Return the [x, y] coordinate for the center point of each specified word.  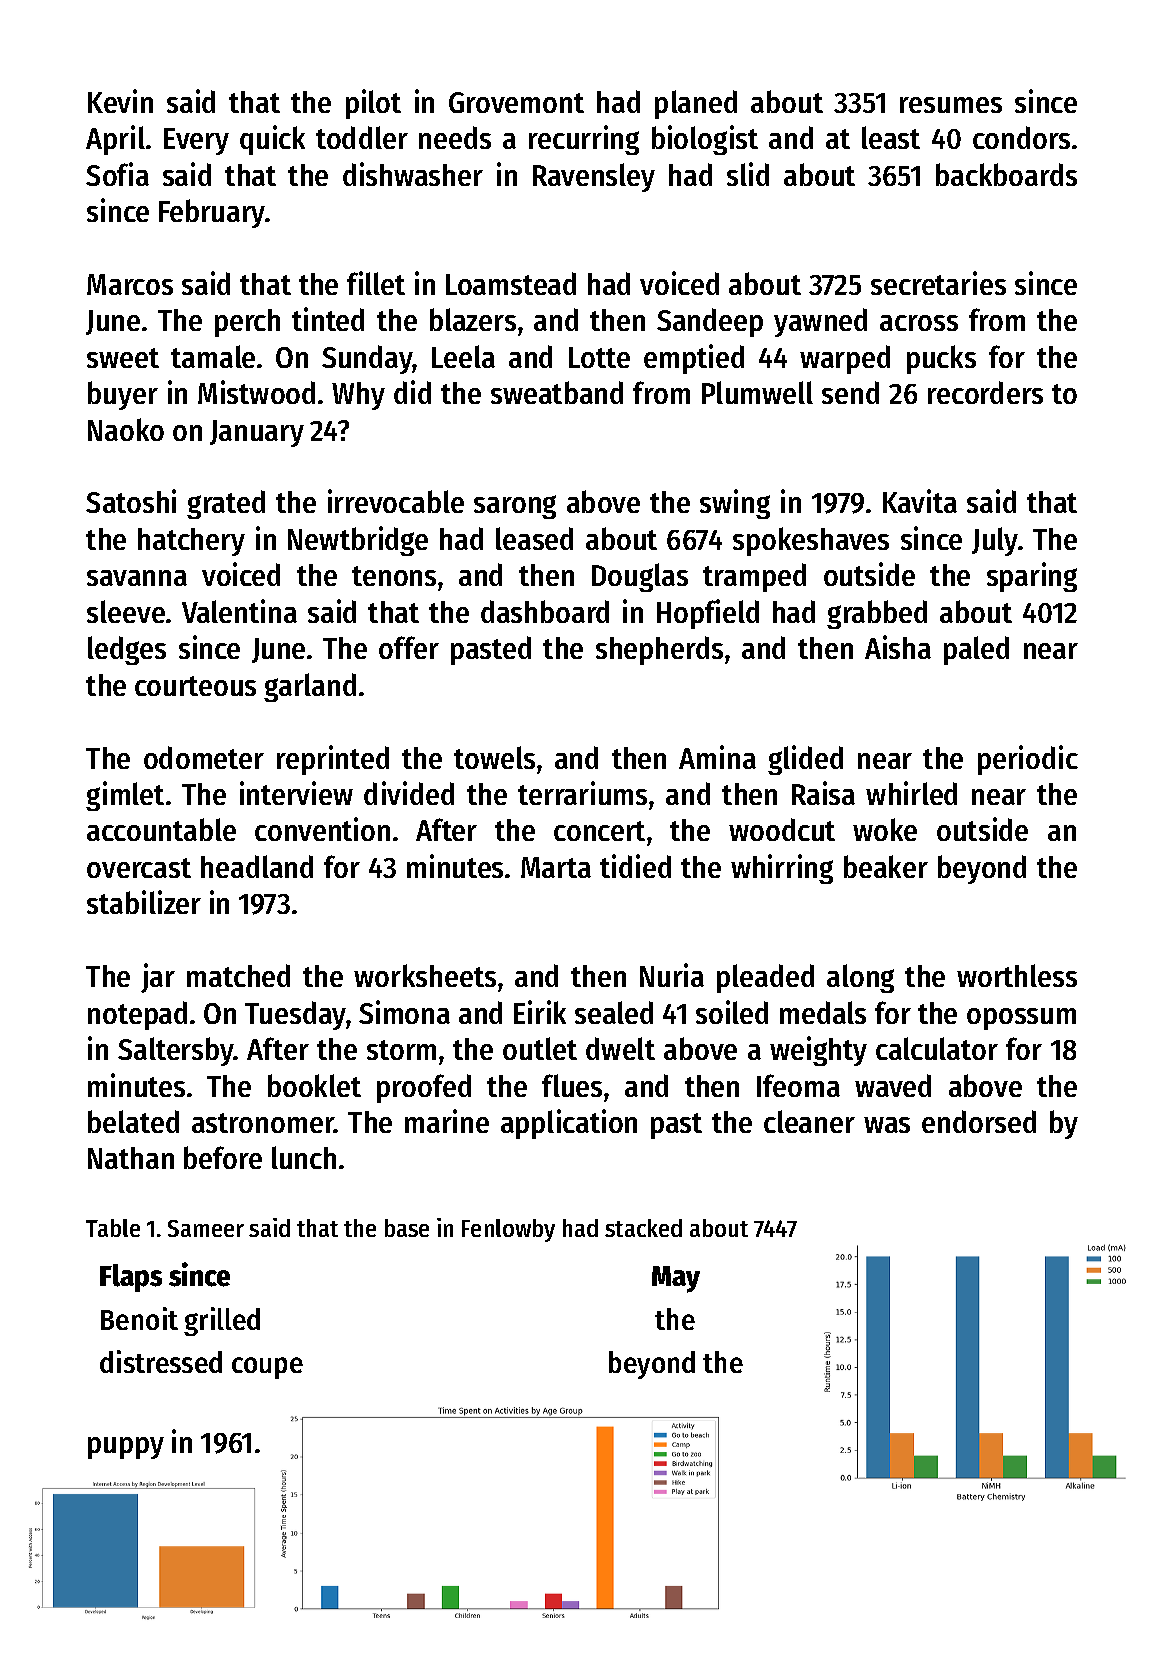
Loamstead [511, 283]
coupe [267, 1368]
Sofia [117, 174]
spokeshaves [811, 541]
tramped [754, 577]
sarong [515, 507]
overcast [139, 868]
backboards [1006, 174]
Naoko [126, 429]
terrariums [582, 793]
